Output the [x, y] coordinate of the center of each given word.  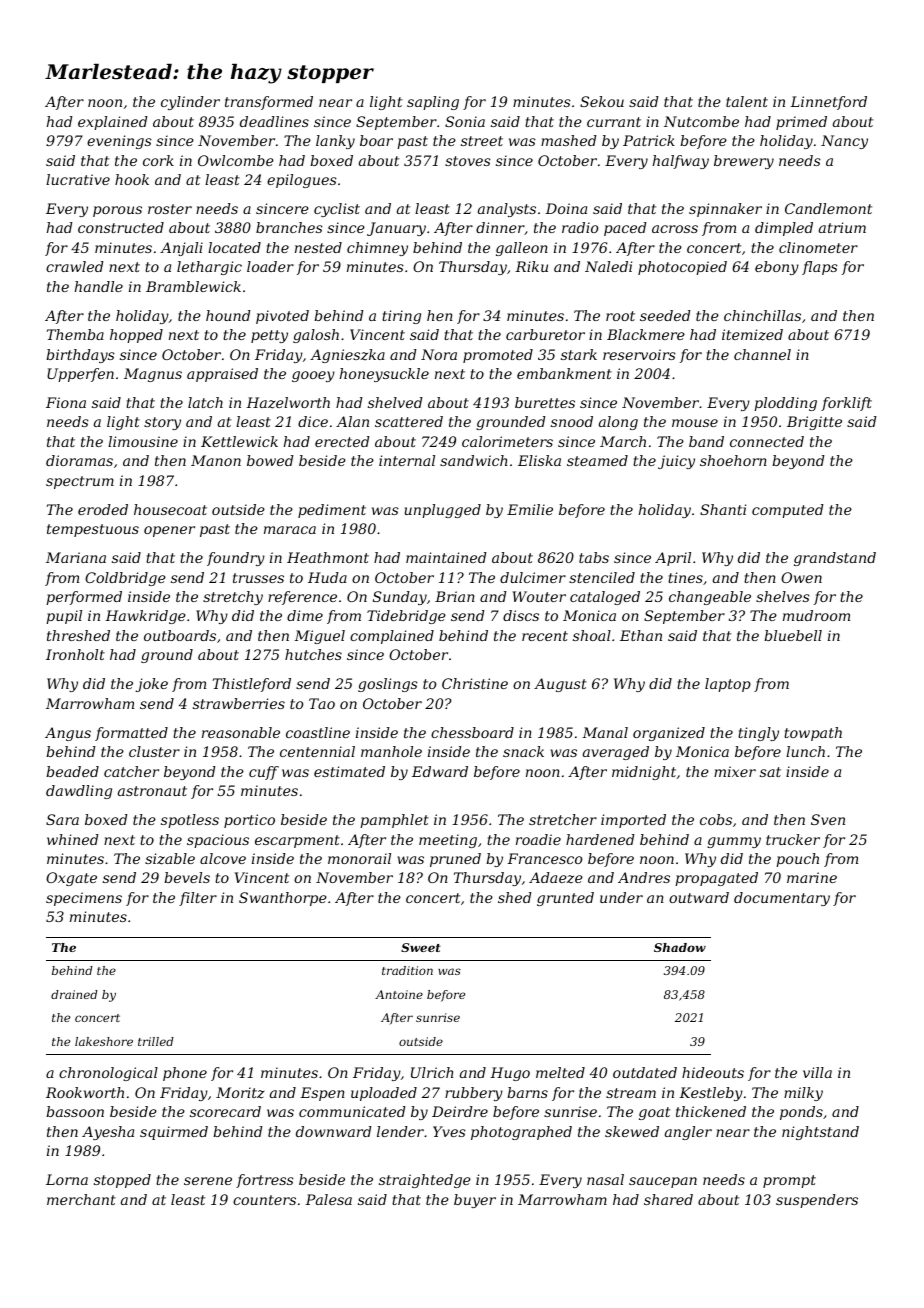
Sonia [465, 121]
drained [74, 994]
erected [342, 441]
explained [113, 123]
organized [669, 734]
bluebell [793, 635]
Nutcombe [701, 121]
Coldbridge [125, 579]
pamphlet [394, 821]
